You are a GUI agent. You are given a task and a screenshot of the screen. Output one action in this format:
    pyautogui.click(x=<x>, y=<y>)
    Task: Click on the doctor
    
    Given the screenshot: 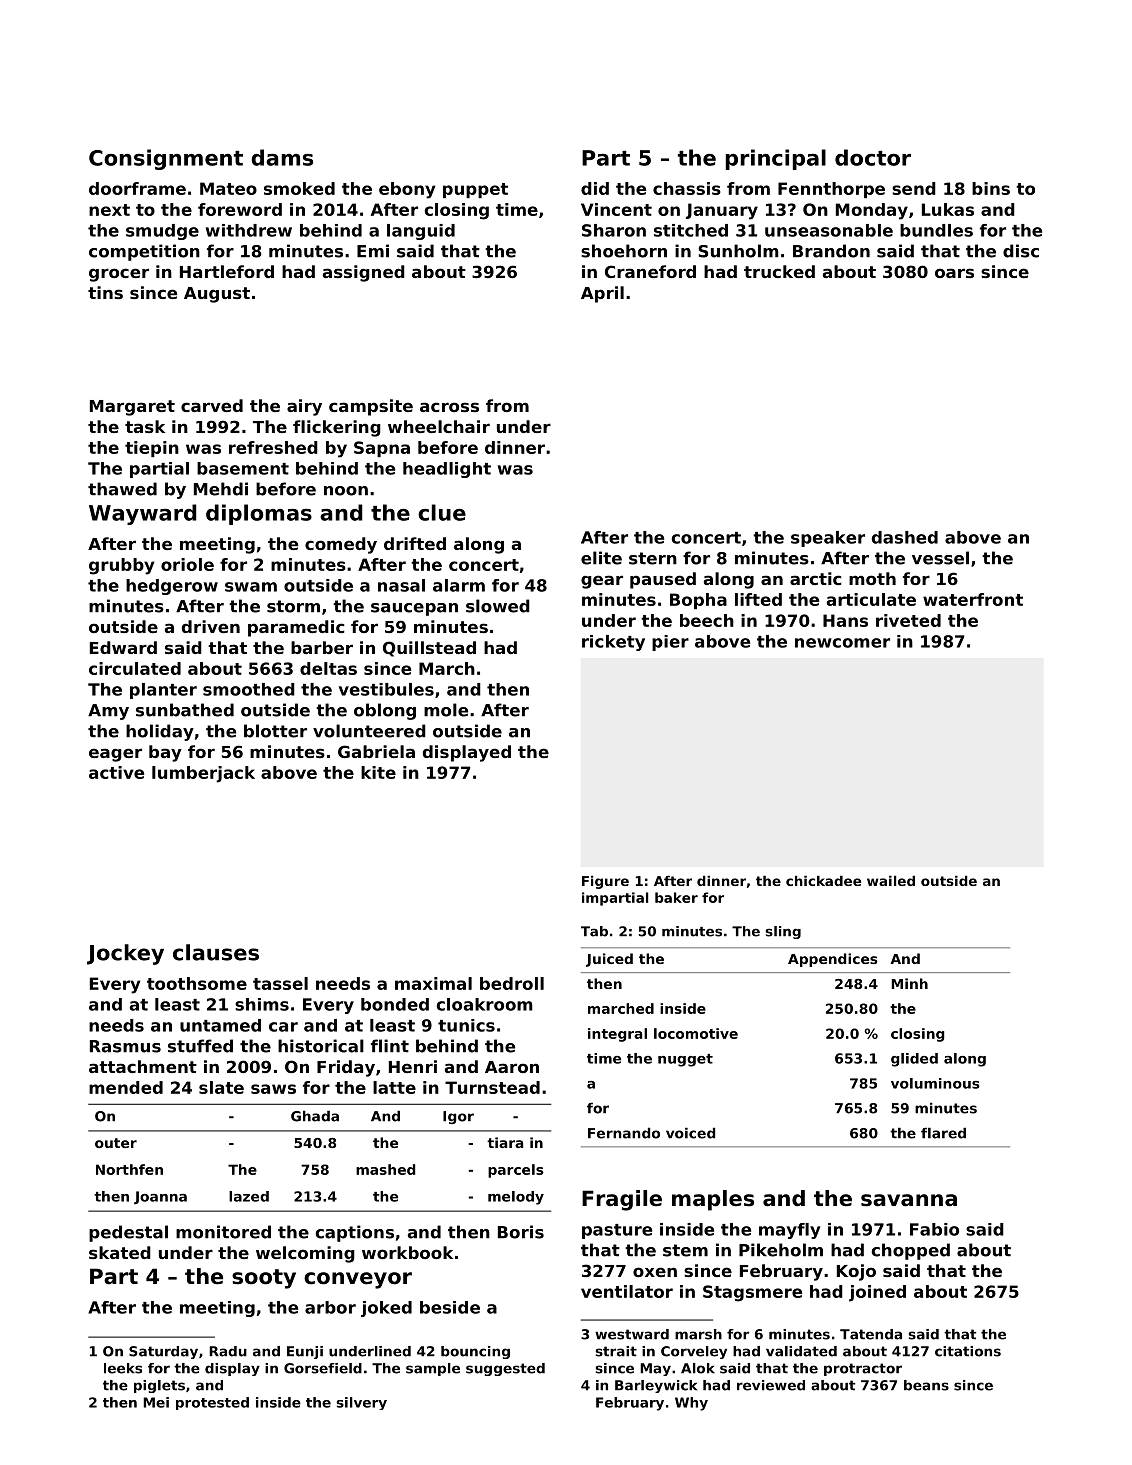 What is the action you would take?
    pyautogui.click(x=873, y=157)
